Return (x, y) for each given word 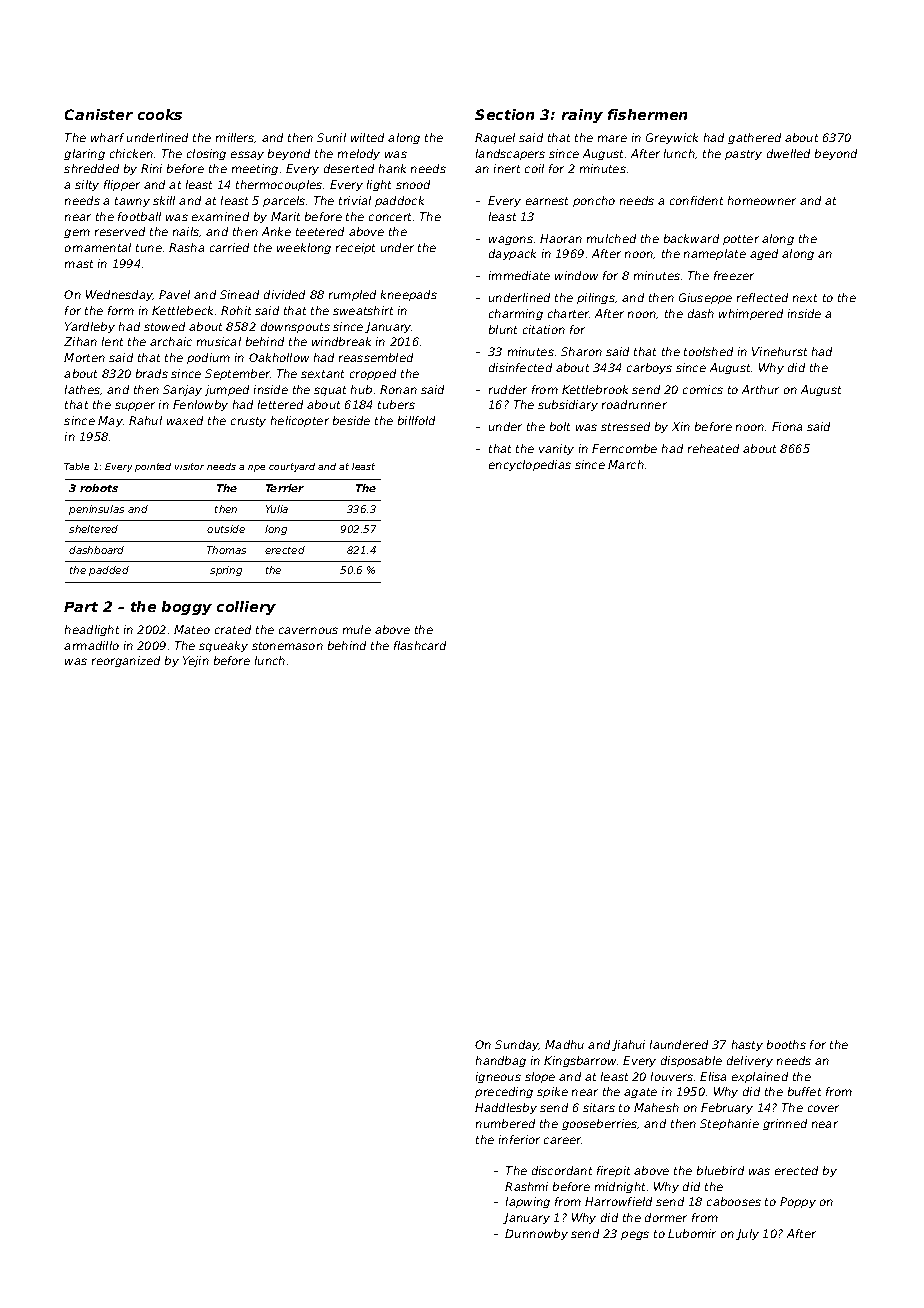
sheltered (93, 529)
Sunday (517, 1045)
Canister (99, 114)
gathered (754, 138)
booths (786, 1044)
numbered (505, 1123)
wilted (367, 137)
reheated (713, 448)
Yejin (196, 661)
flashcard (420, 645)
